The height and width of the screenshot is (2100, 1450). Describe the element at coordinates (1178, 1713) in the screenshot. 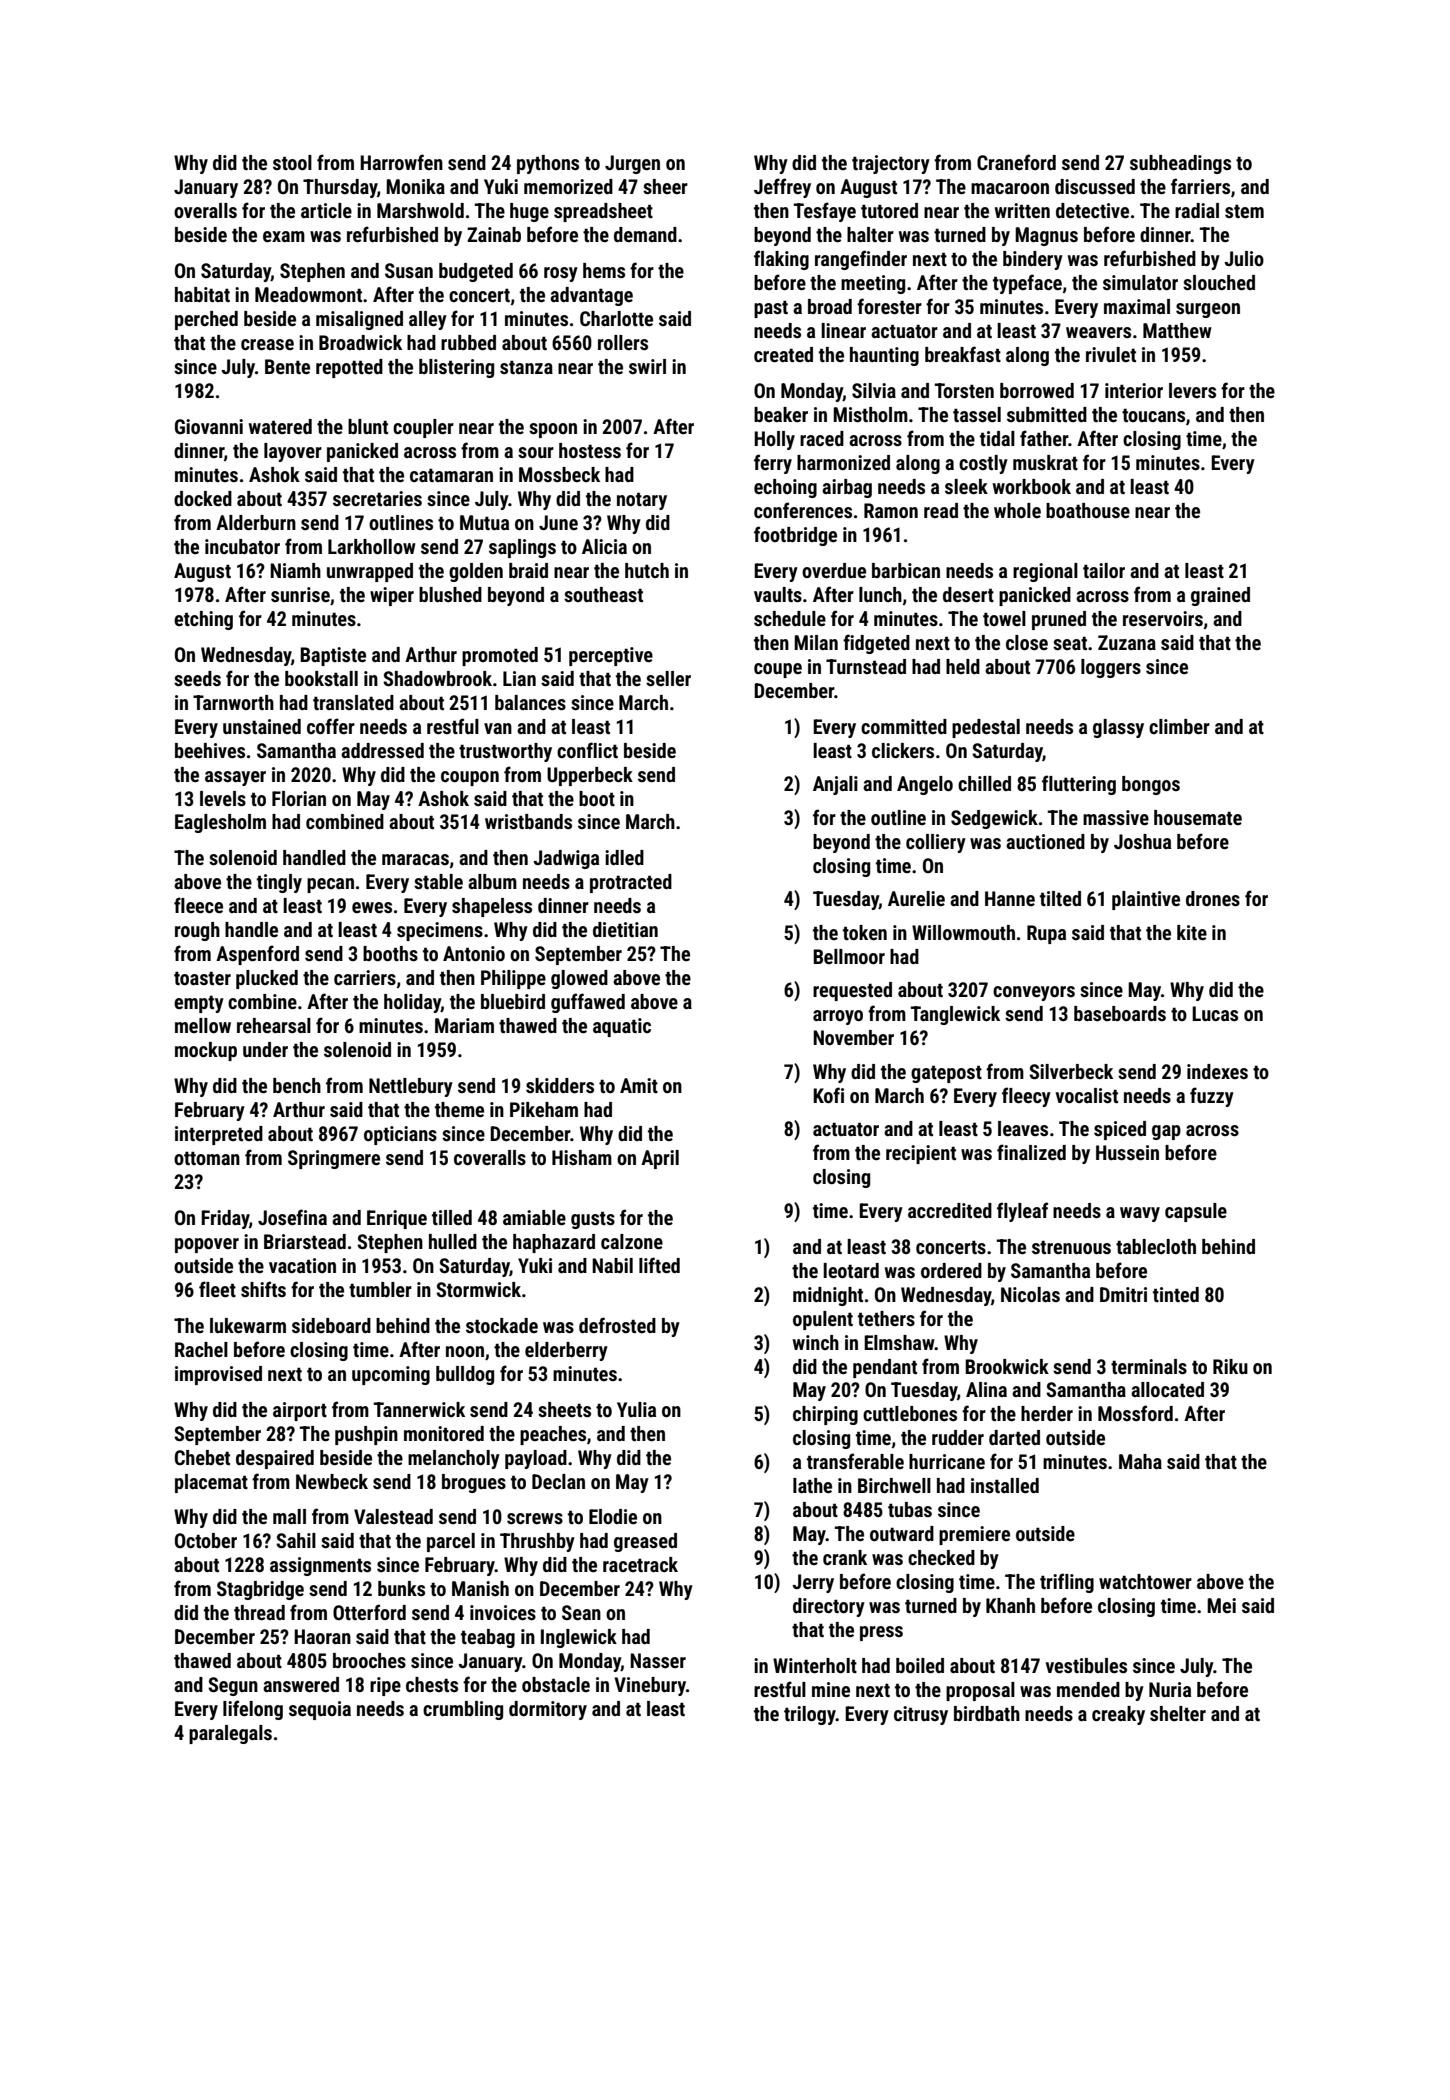

I see `shelter` at that location.
